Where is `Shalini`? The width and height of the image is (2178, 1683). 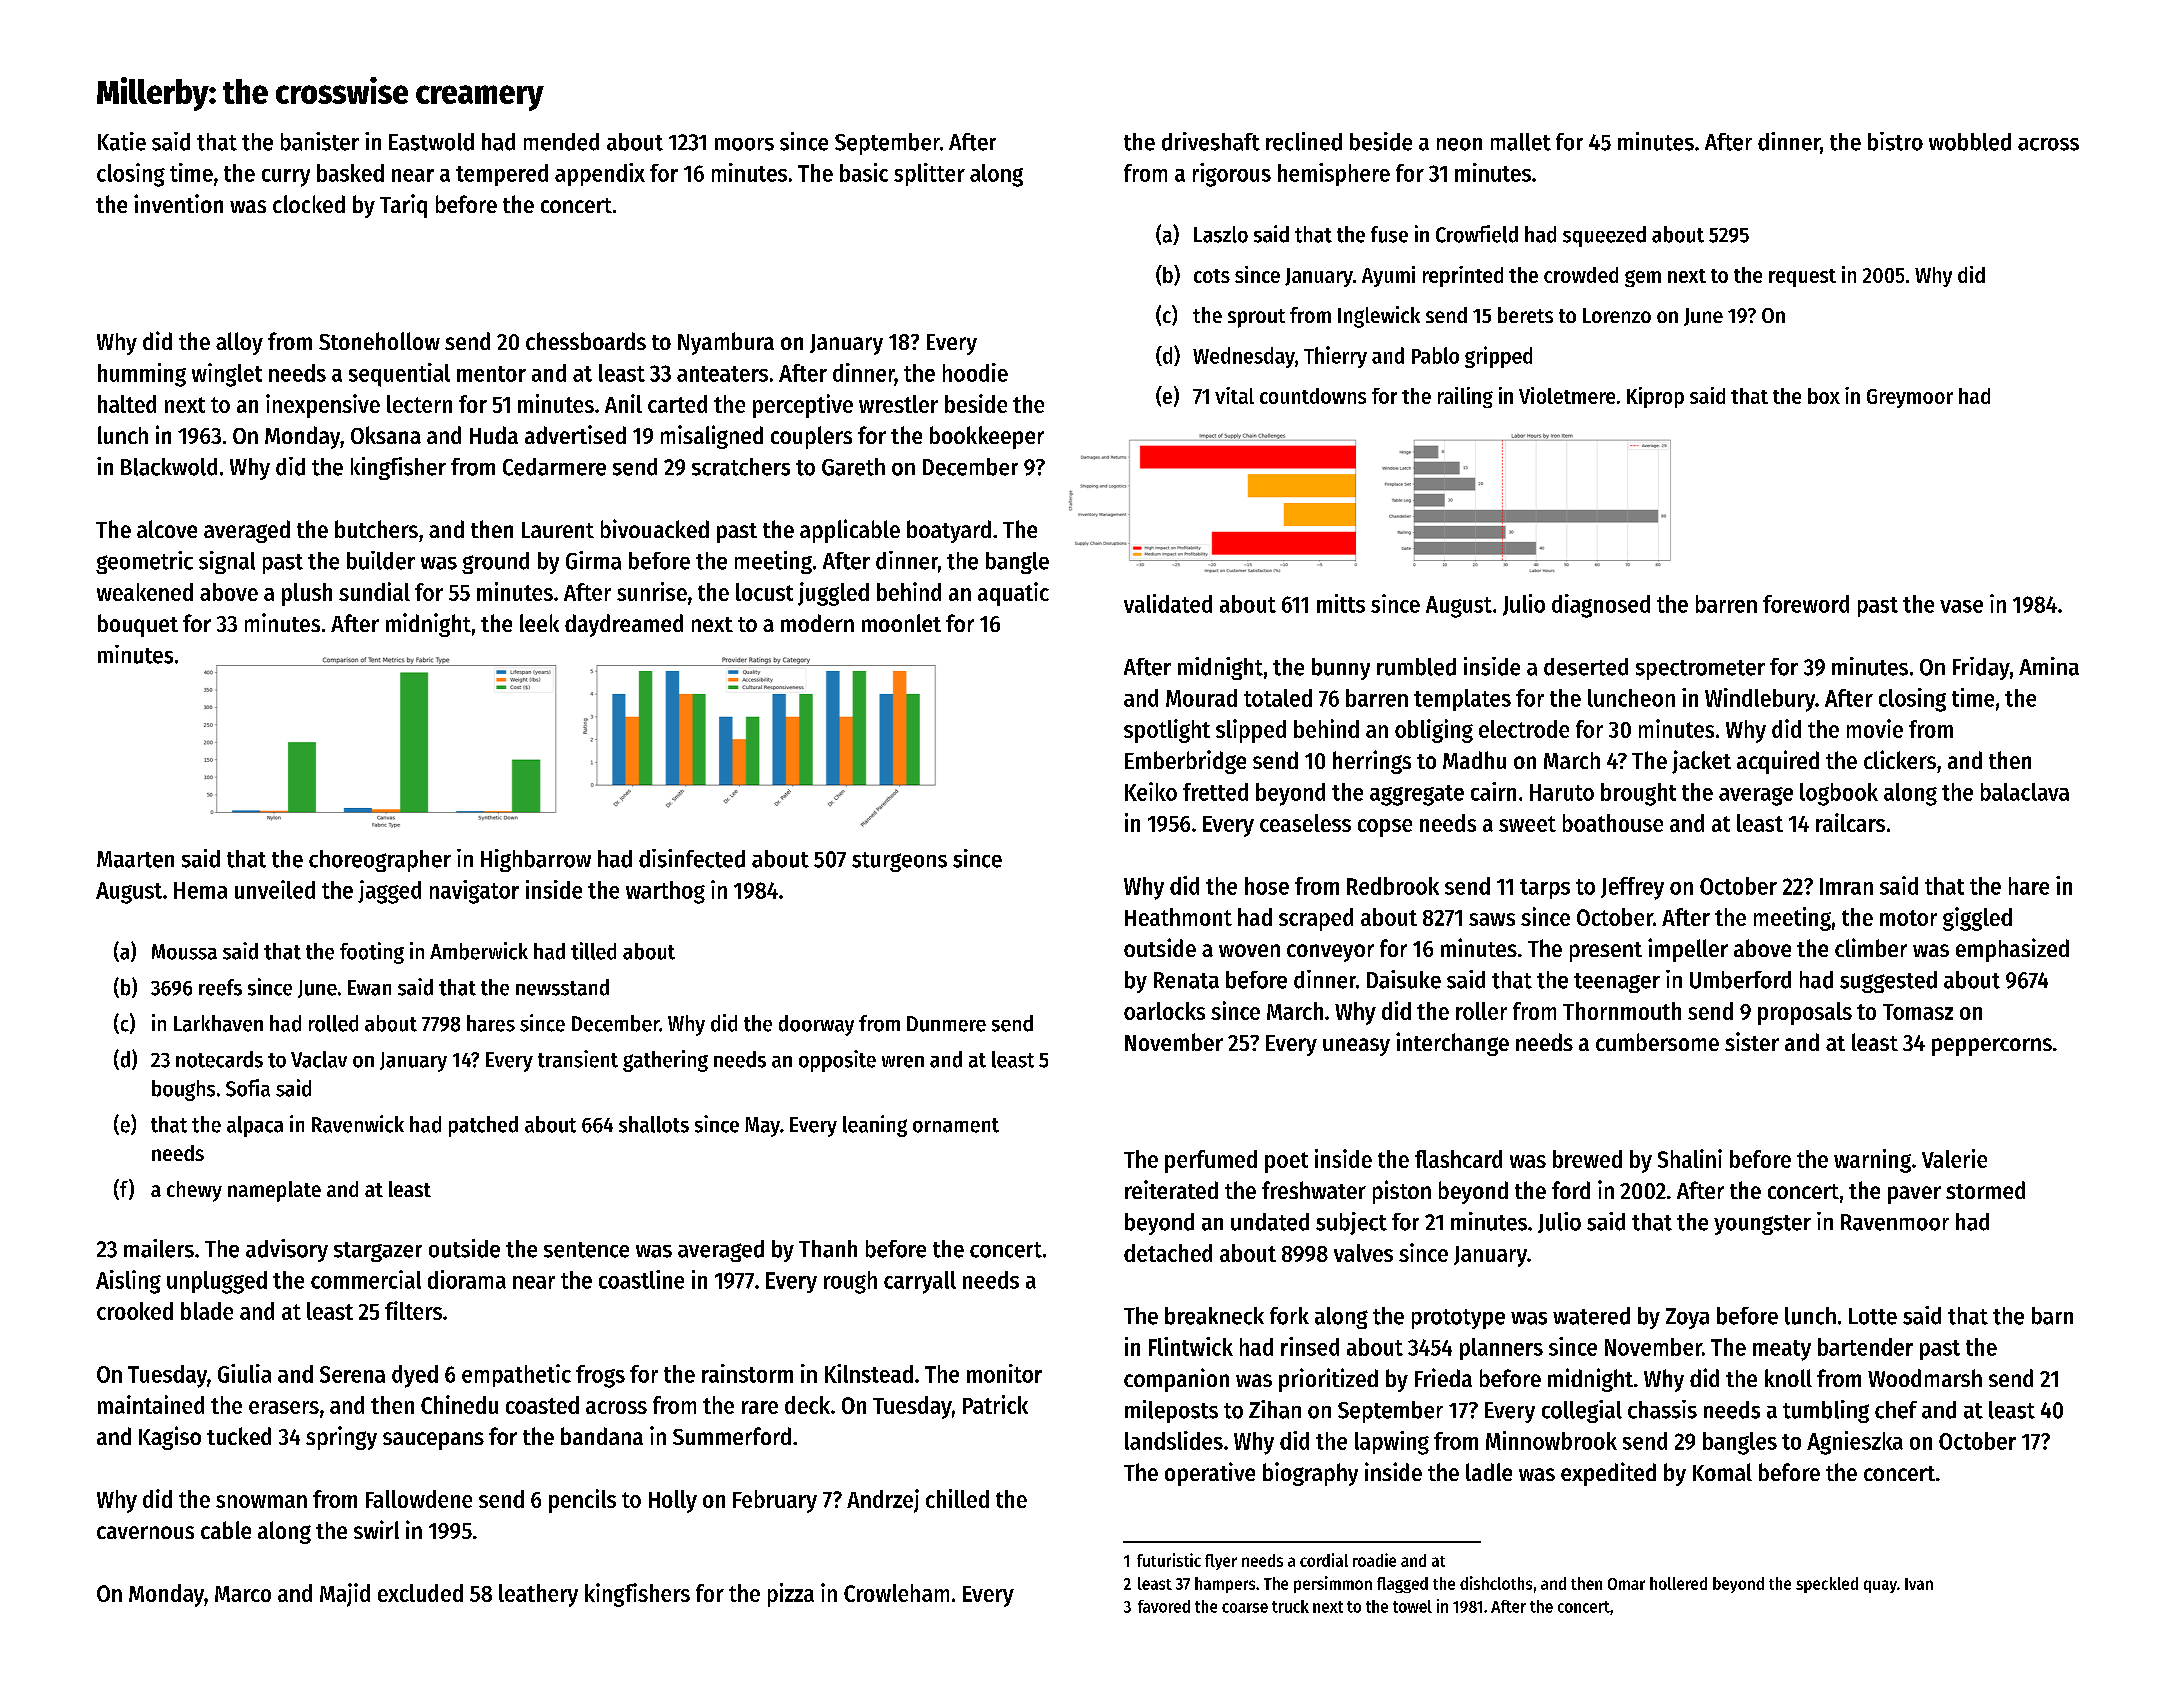
Shalini is located at coordinates (1690, 1158).
